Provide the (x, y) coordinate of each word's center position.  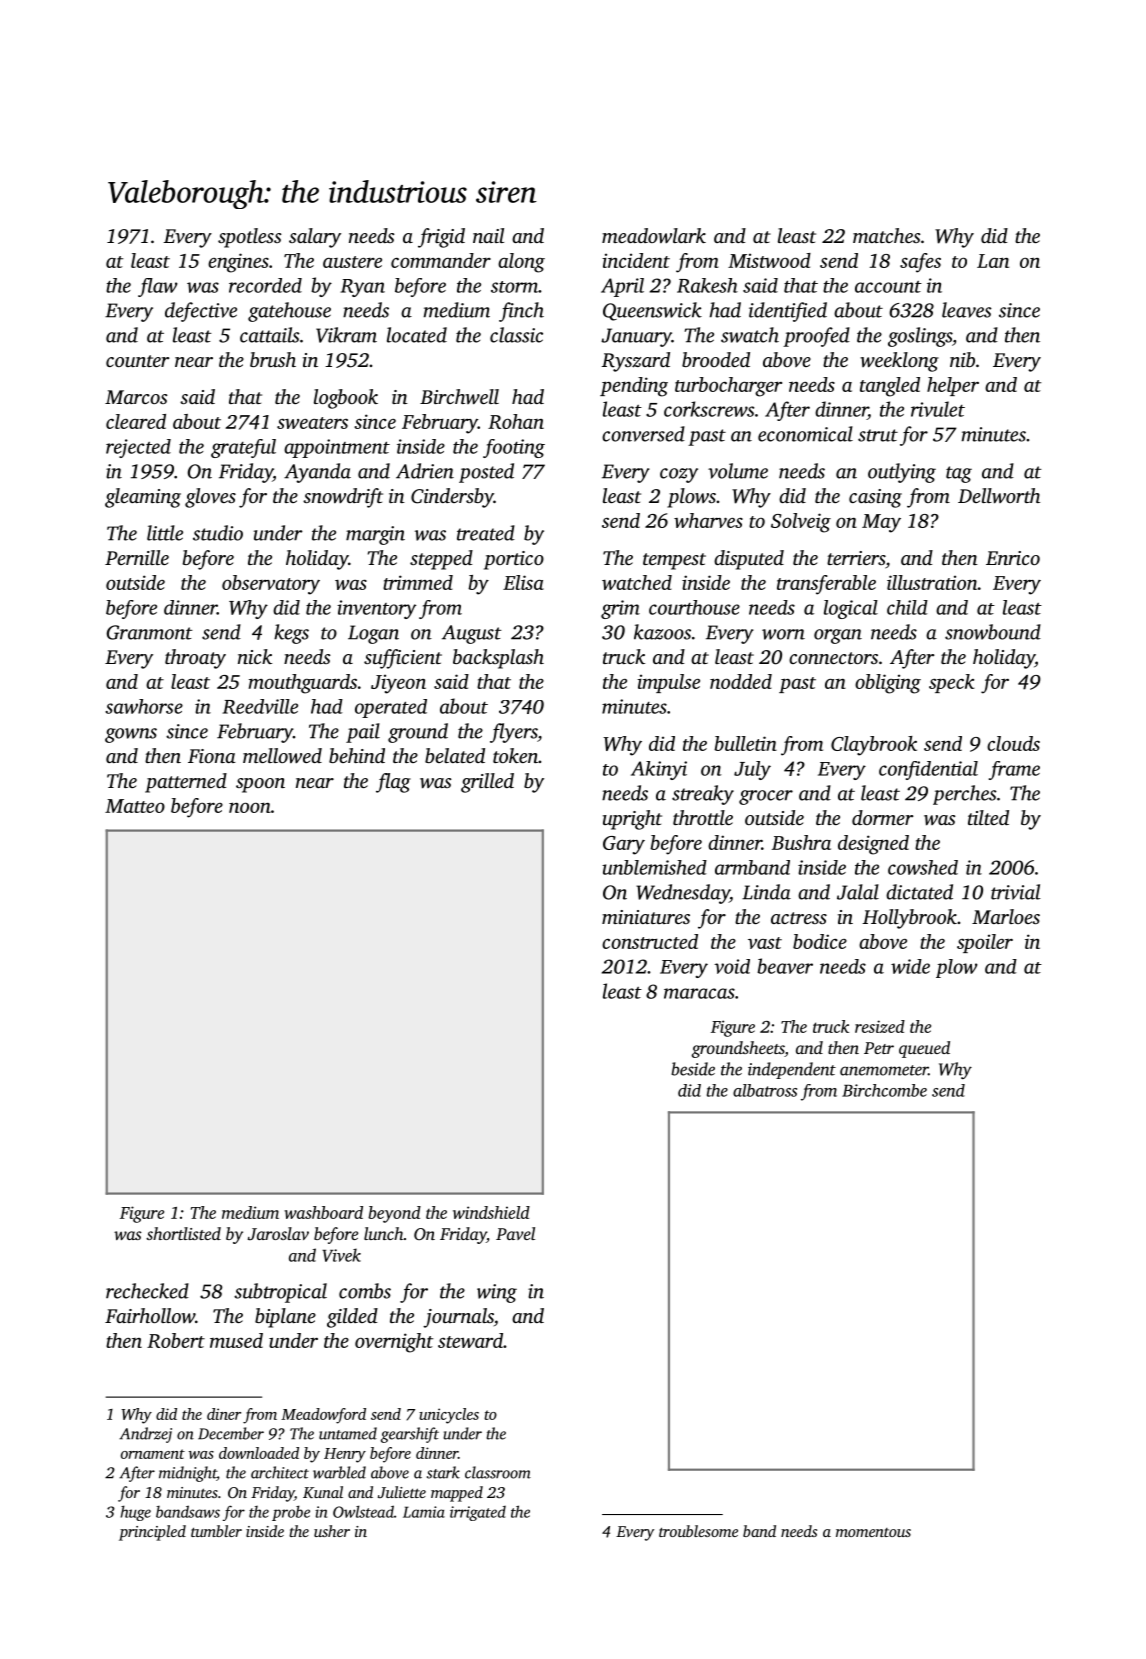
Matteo (135, 806)
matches (886, 235)
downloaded (259, 1453)
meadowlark (654, 235)
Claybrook (874, 746)
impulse (668, 683)
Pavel (515, 1233)
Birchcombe (884, 1090)
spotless (249, 238)
